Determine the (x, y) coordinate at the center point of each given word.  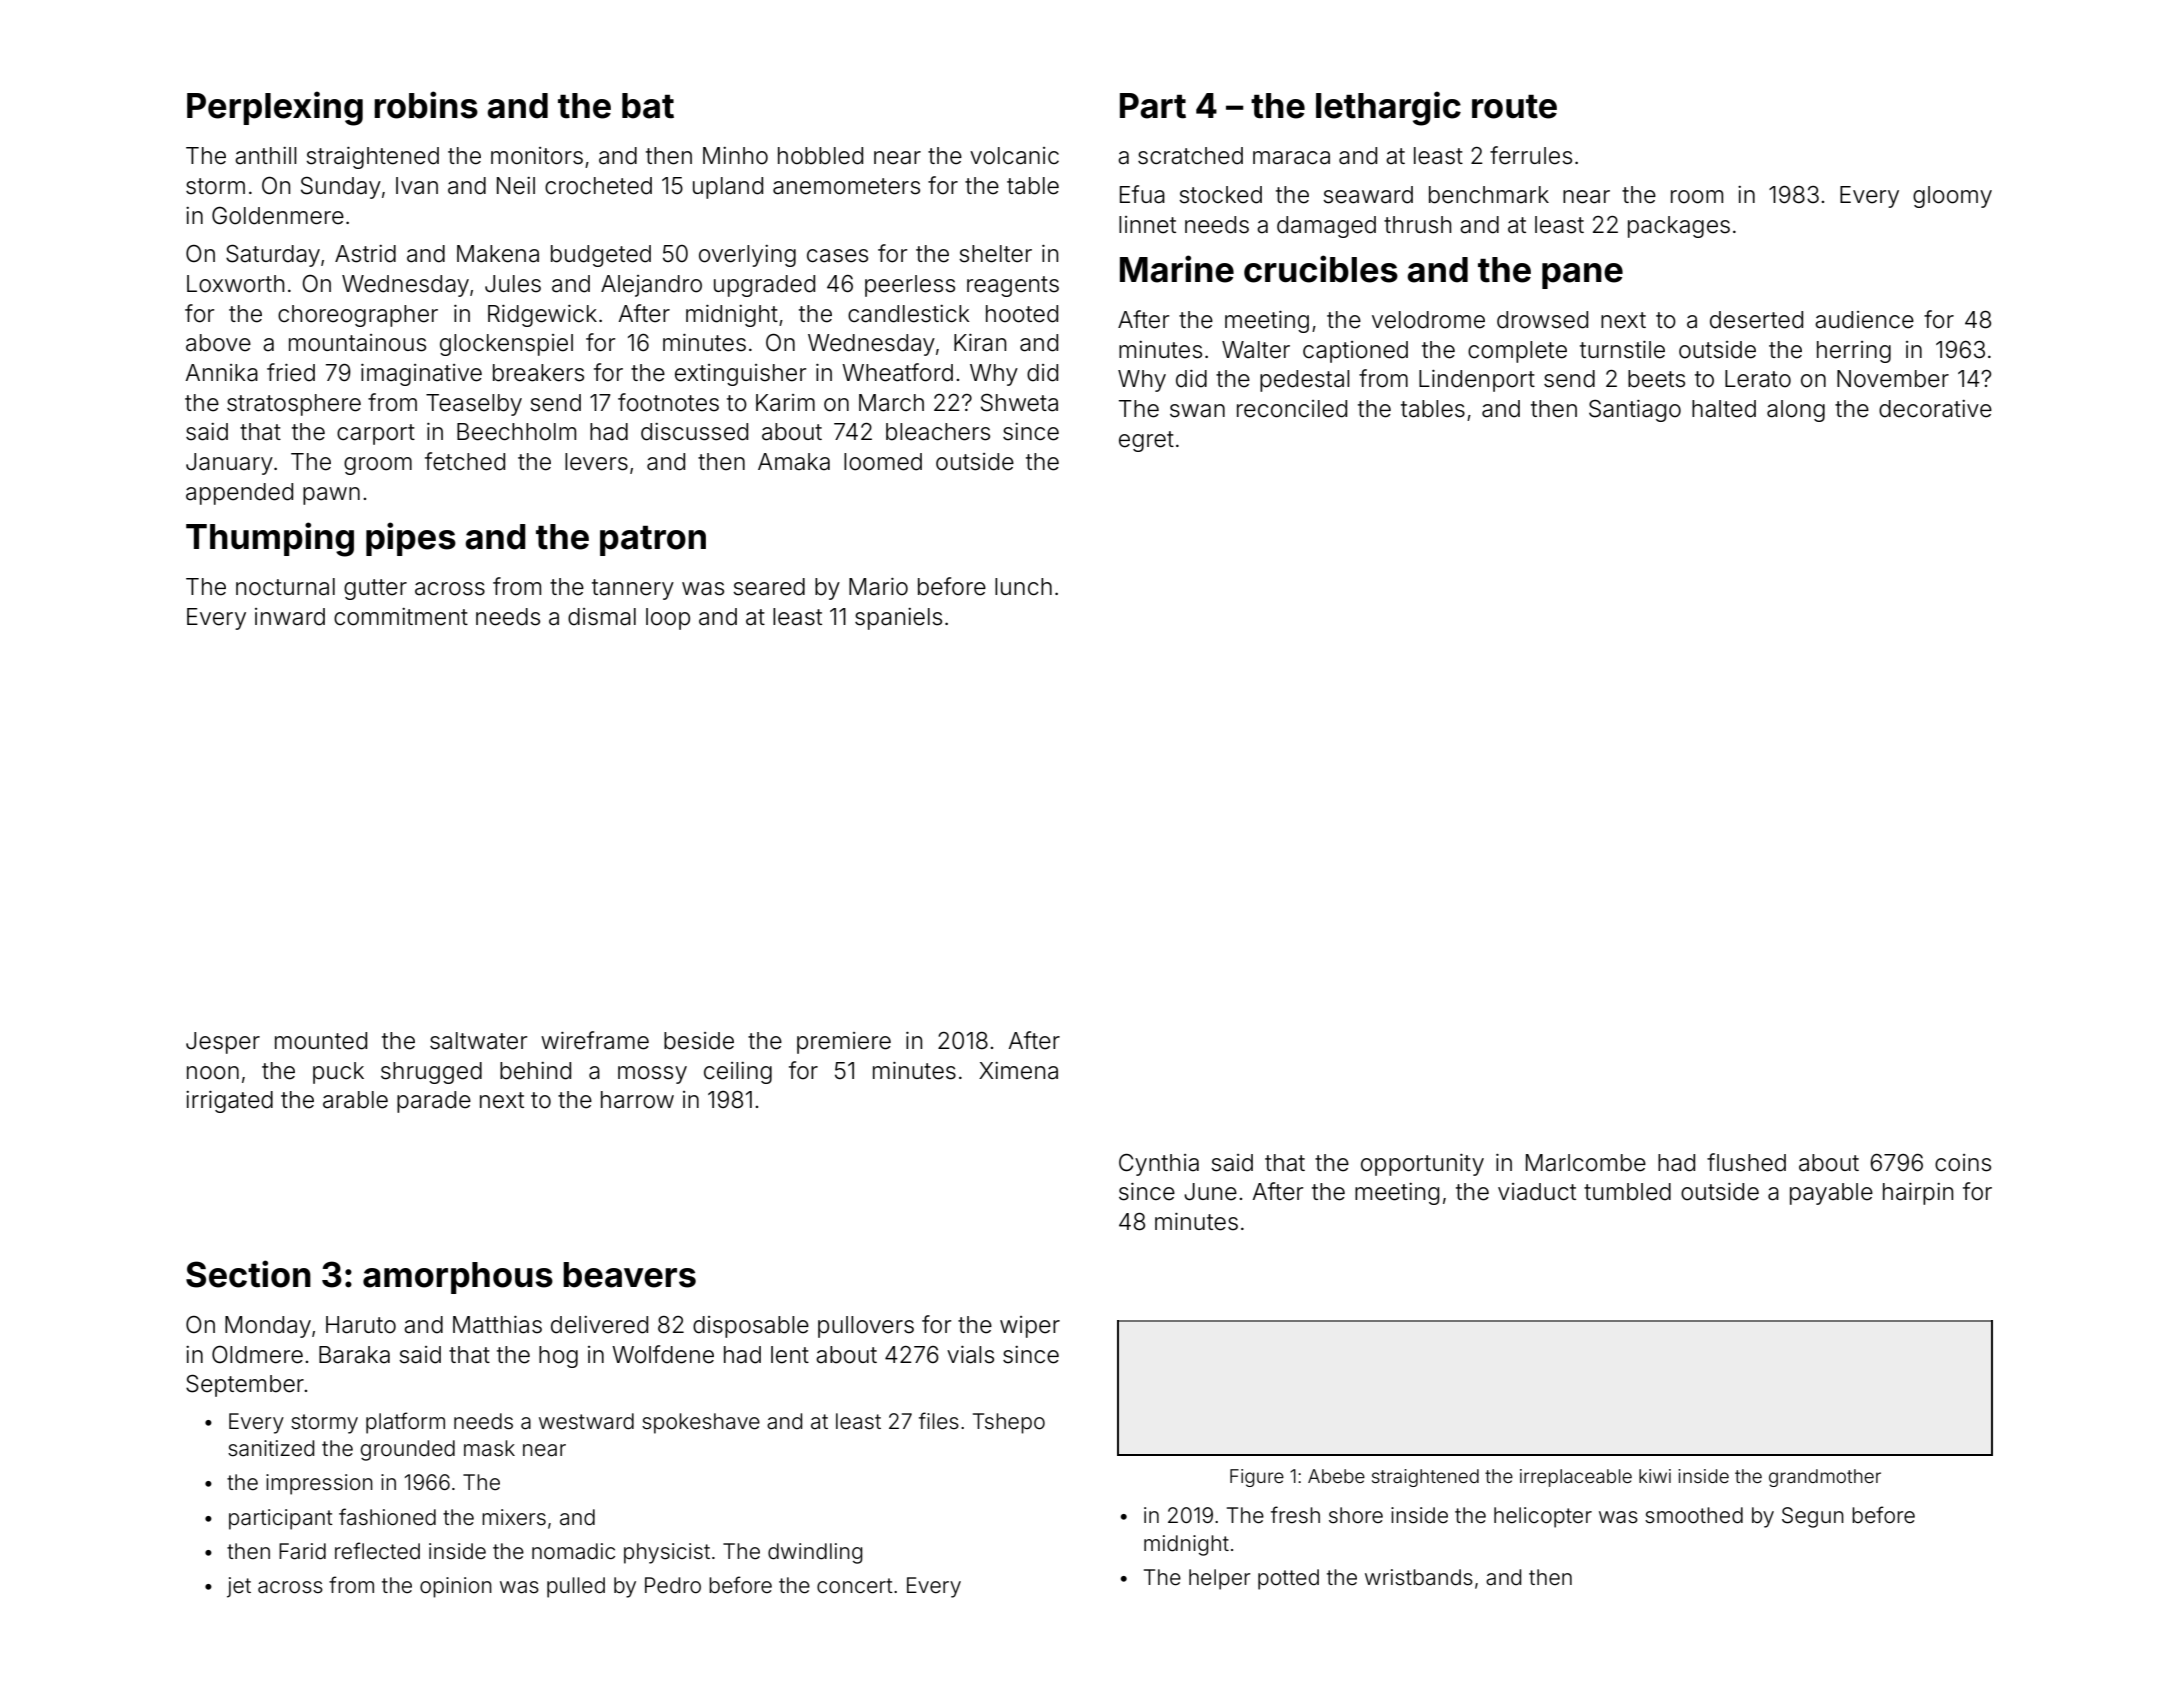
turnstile (1622, 350)
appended (239, 494)
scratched (1190, 156)
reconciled (1292, 409)
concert (855, 1586)
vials (970, 1355)
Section (248, 1274)
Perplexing (275, 108)
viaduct (1537, 1192)
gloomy (1952, 197)
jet (239, 1587)
